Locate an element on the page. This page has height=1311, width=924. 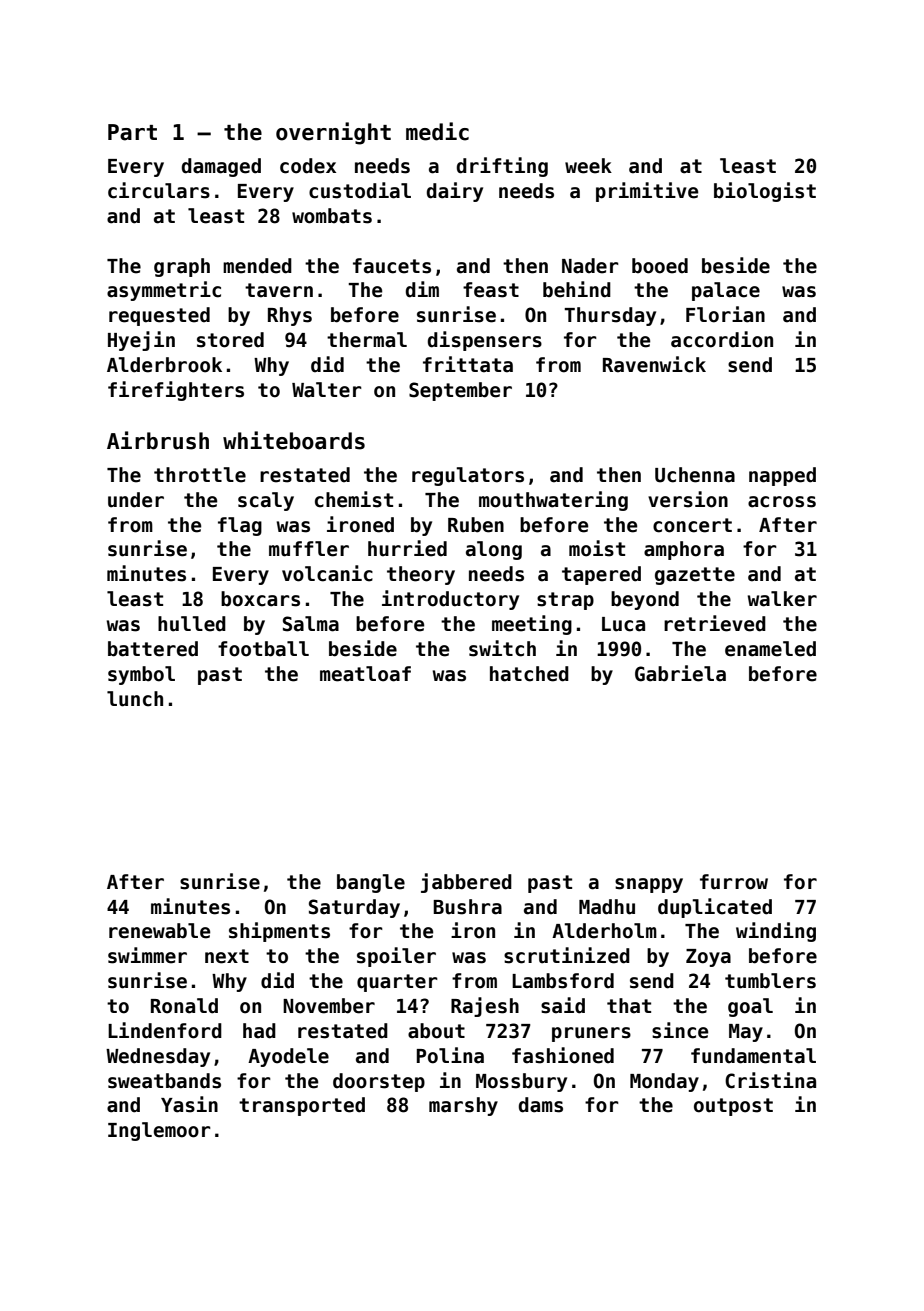
feast is located at coordinates (491, 290).
